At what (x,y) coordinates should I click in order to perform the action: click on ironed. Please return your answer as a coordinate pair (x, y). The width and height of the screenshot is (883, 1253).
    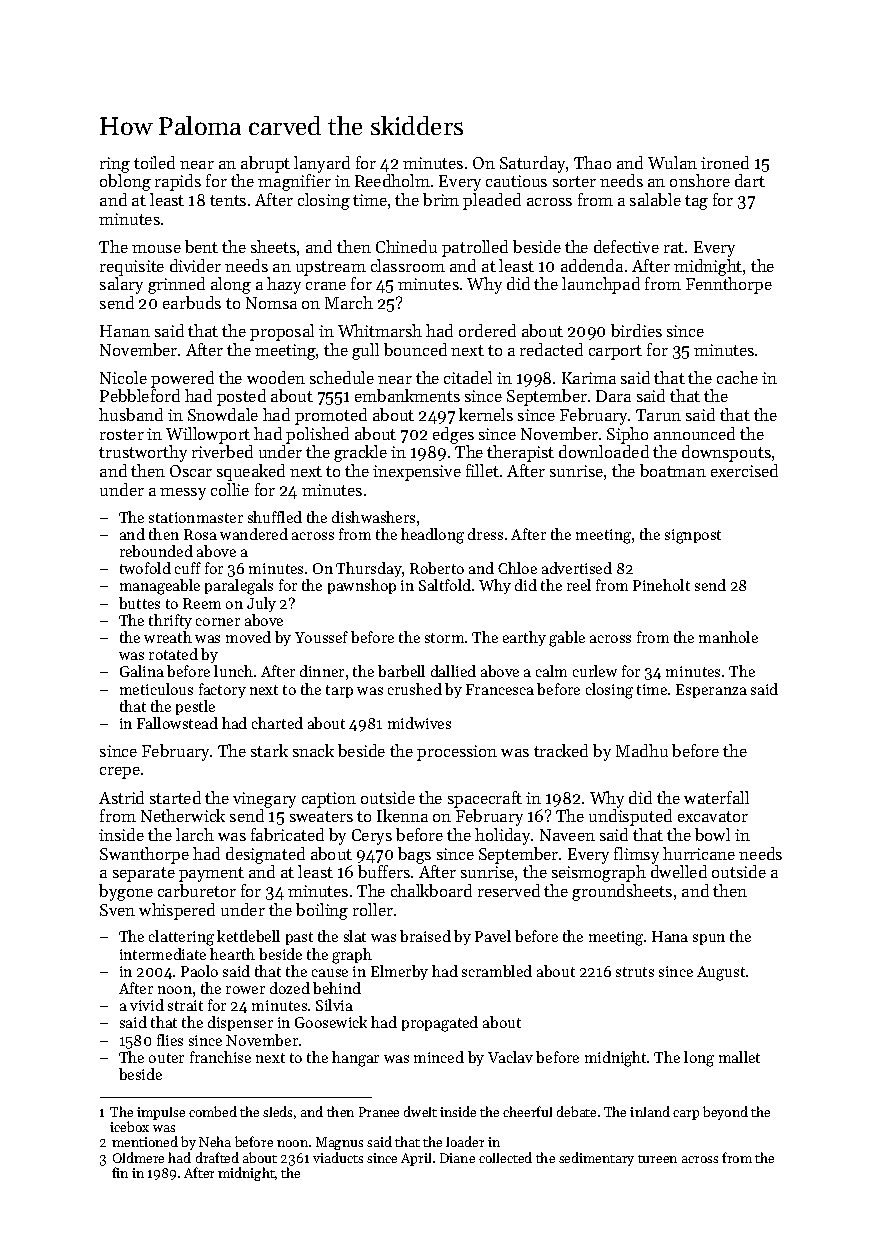
    Looking at the image, I should click on (725, 162).
